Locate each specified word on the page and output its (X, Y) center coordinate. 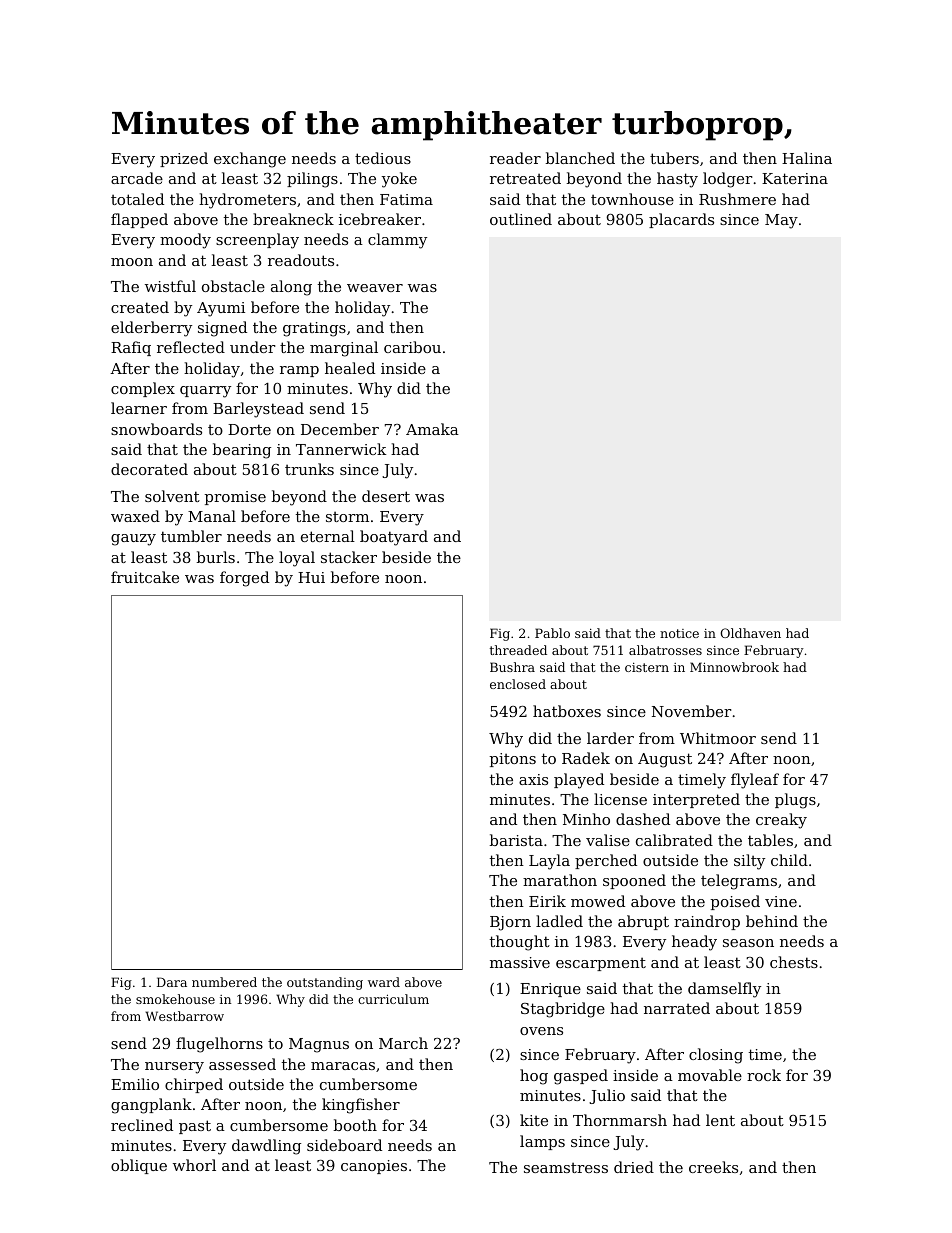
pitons (513, 760)
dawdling (266, 1147)
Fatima (406, 199)
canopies (374, 1167)
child (789, 860)
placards (681, 220)
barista (516, 840)
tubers (674, 158)
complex (143, 389)
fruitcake (145, 577)
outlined (521, 219)
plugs (795, 801)
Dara (172, 982)
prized (184, 159)
